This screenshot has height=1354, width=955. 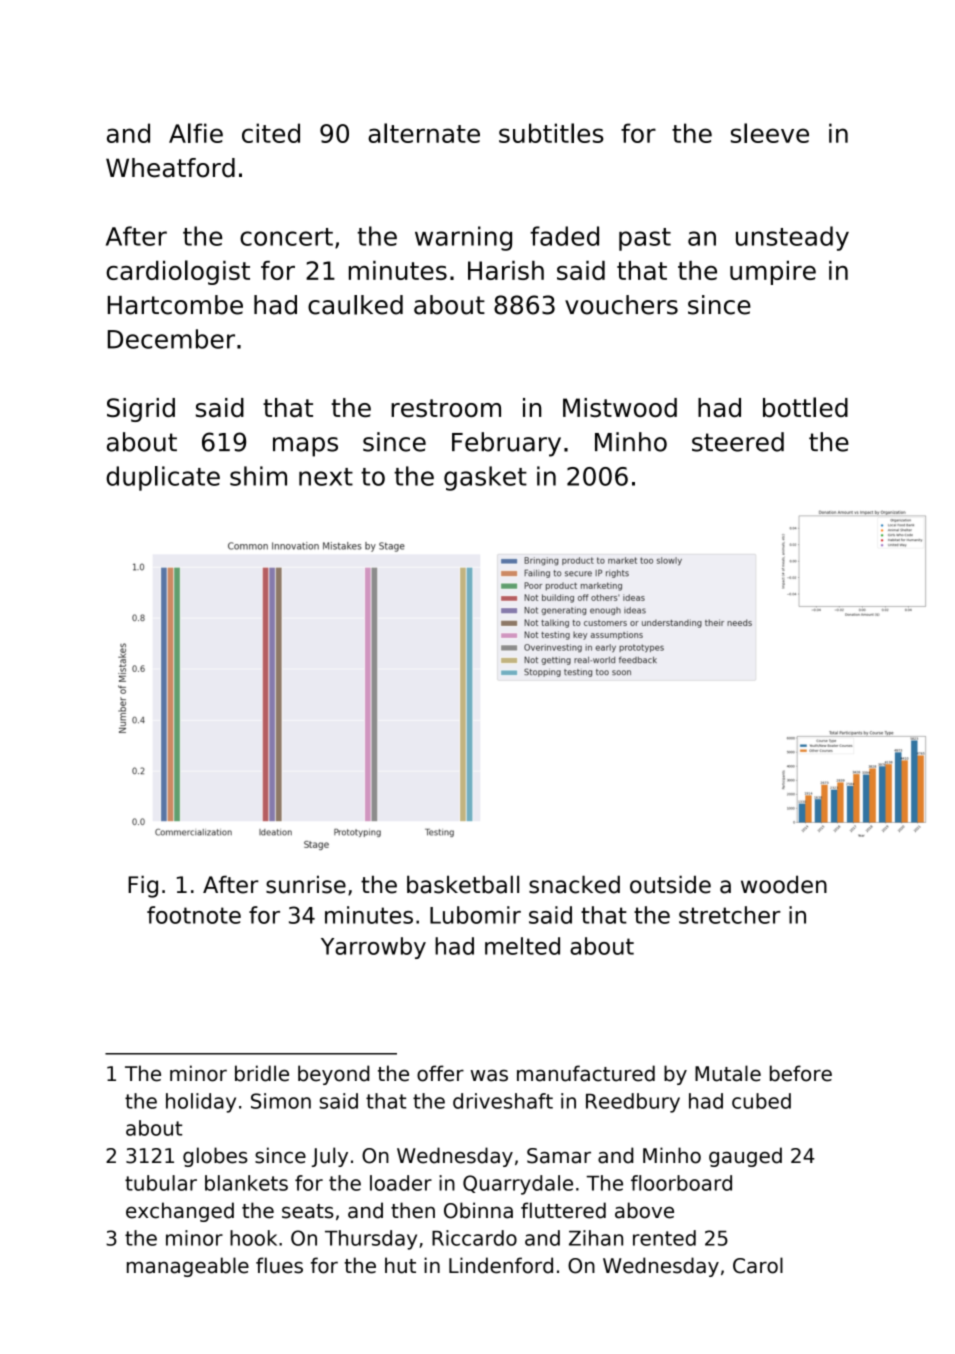 I want to click on caulked, so click(x=355, y=305).
